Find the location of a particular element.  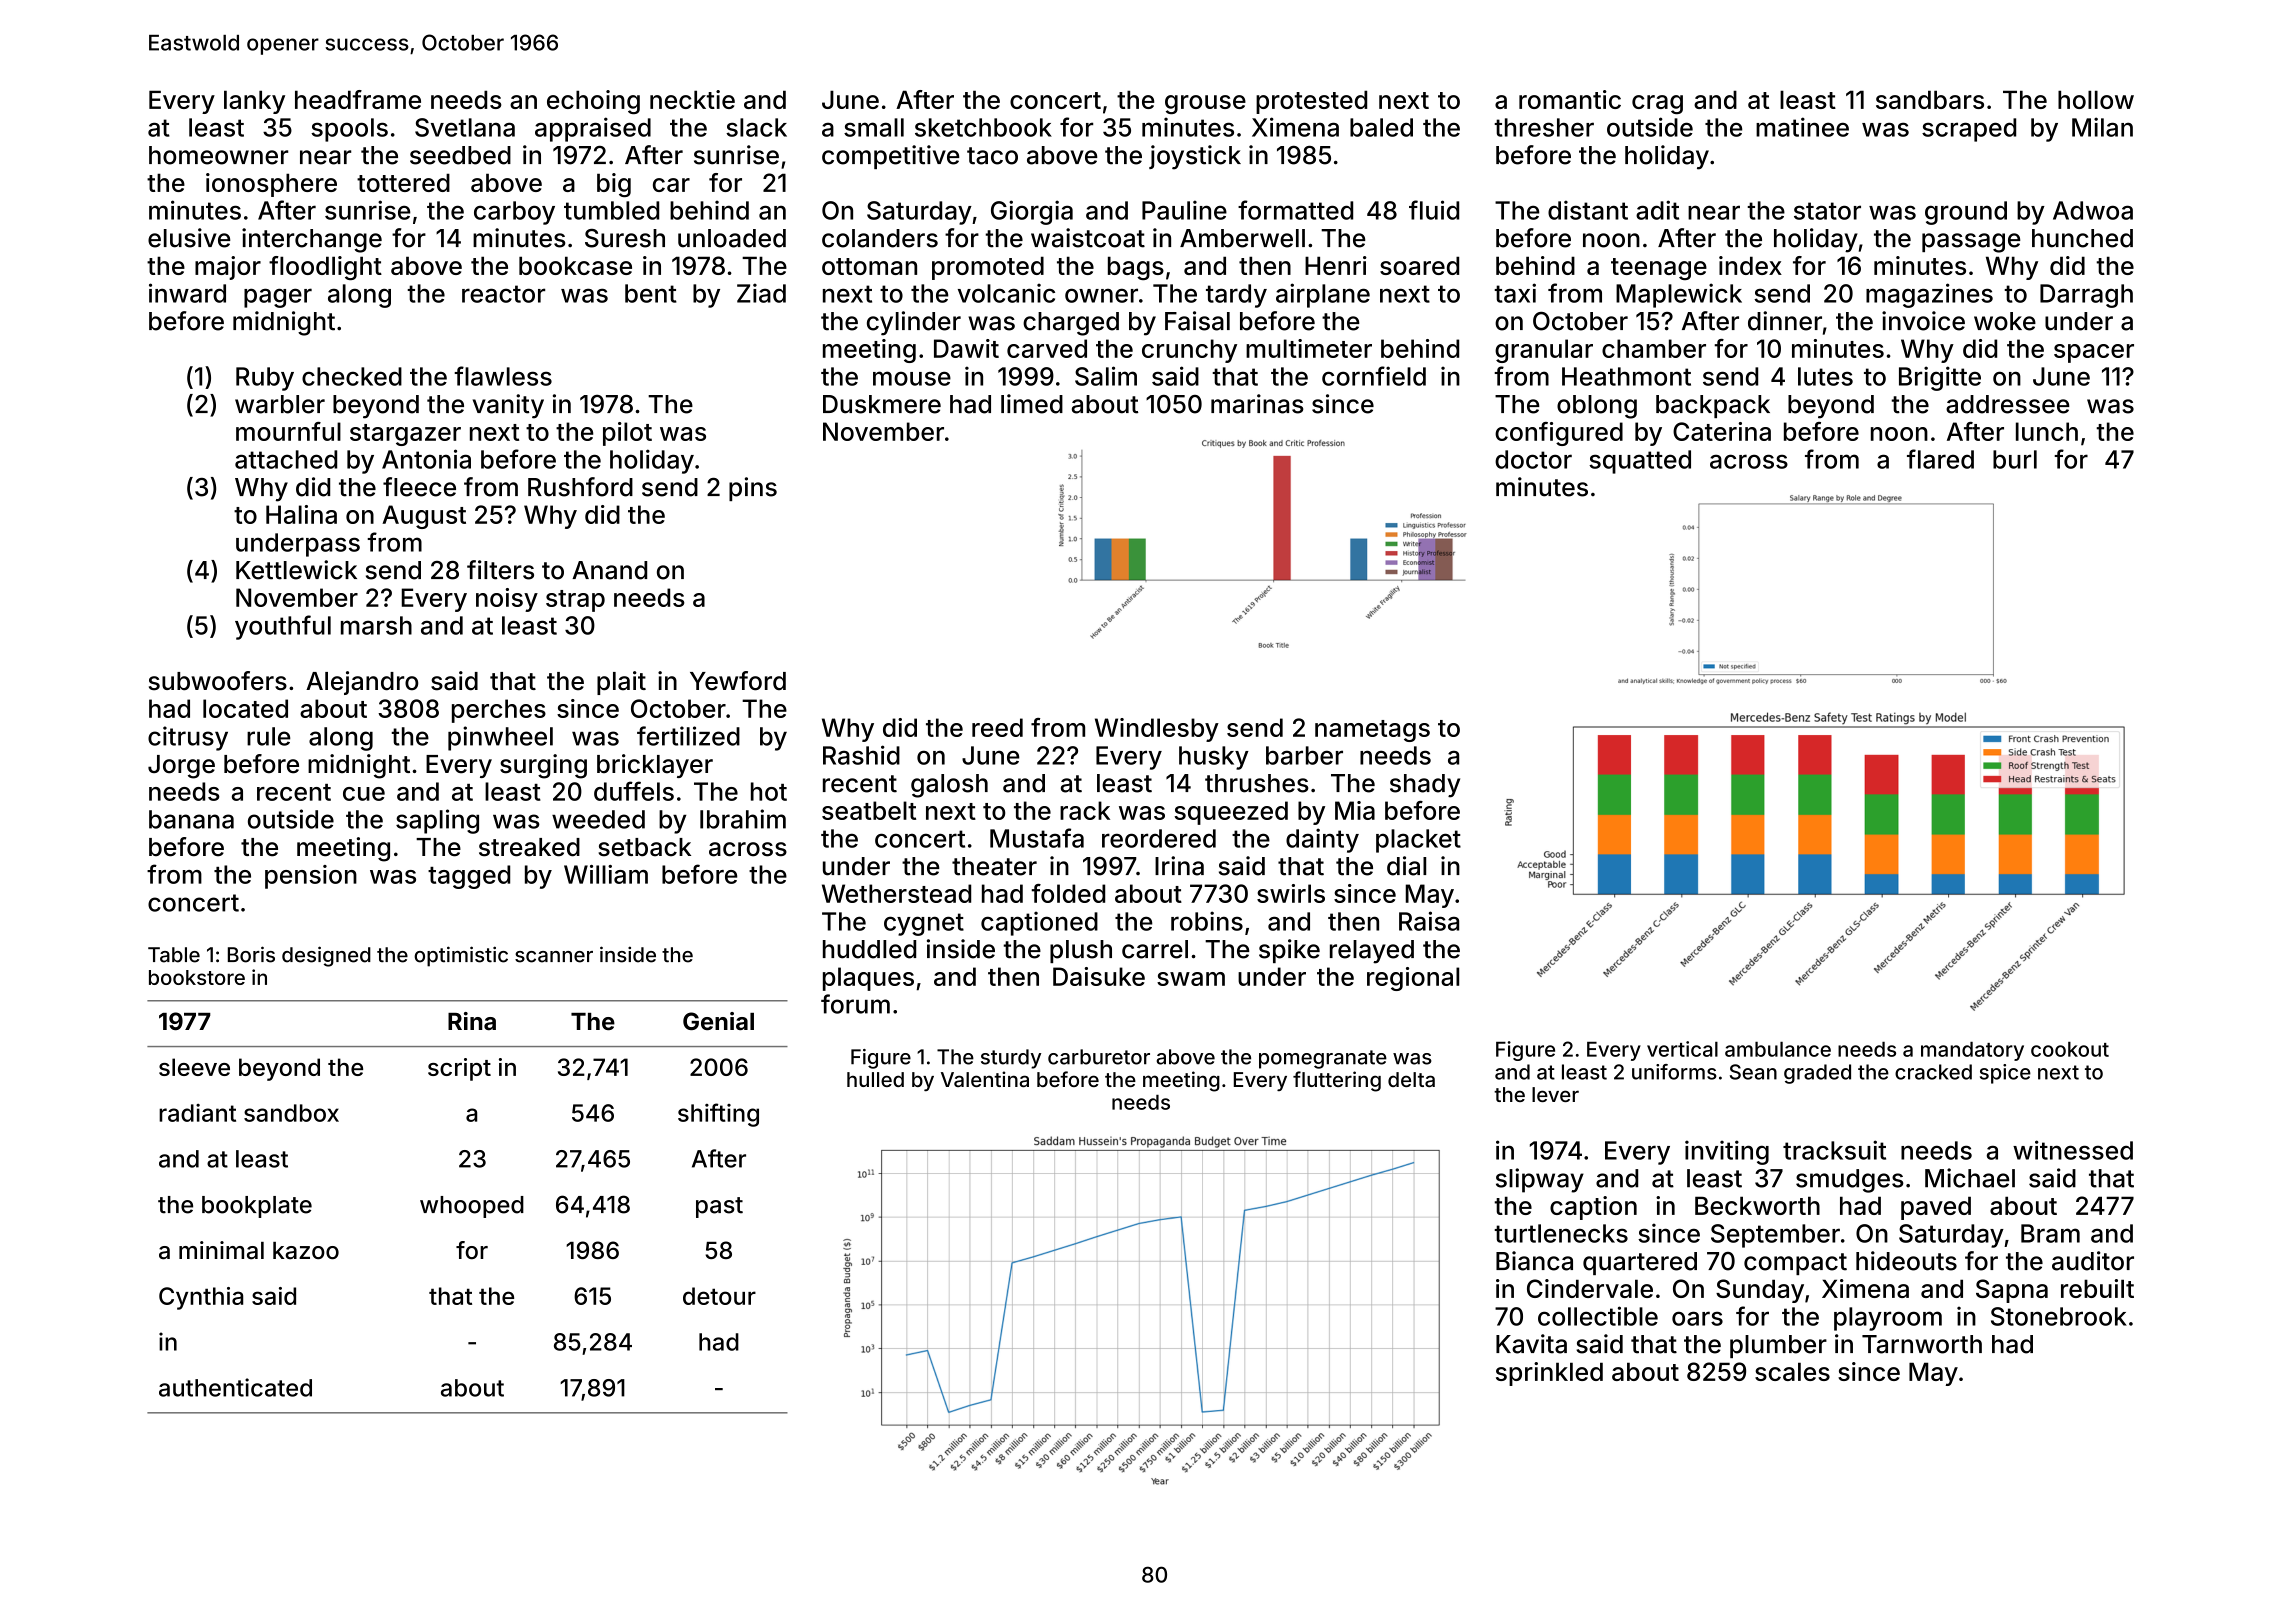

stator is located at coordinates (1827, 211).
